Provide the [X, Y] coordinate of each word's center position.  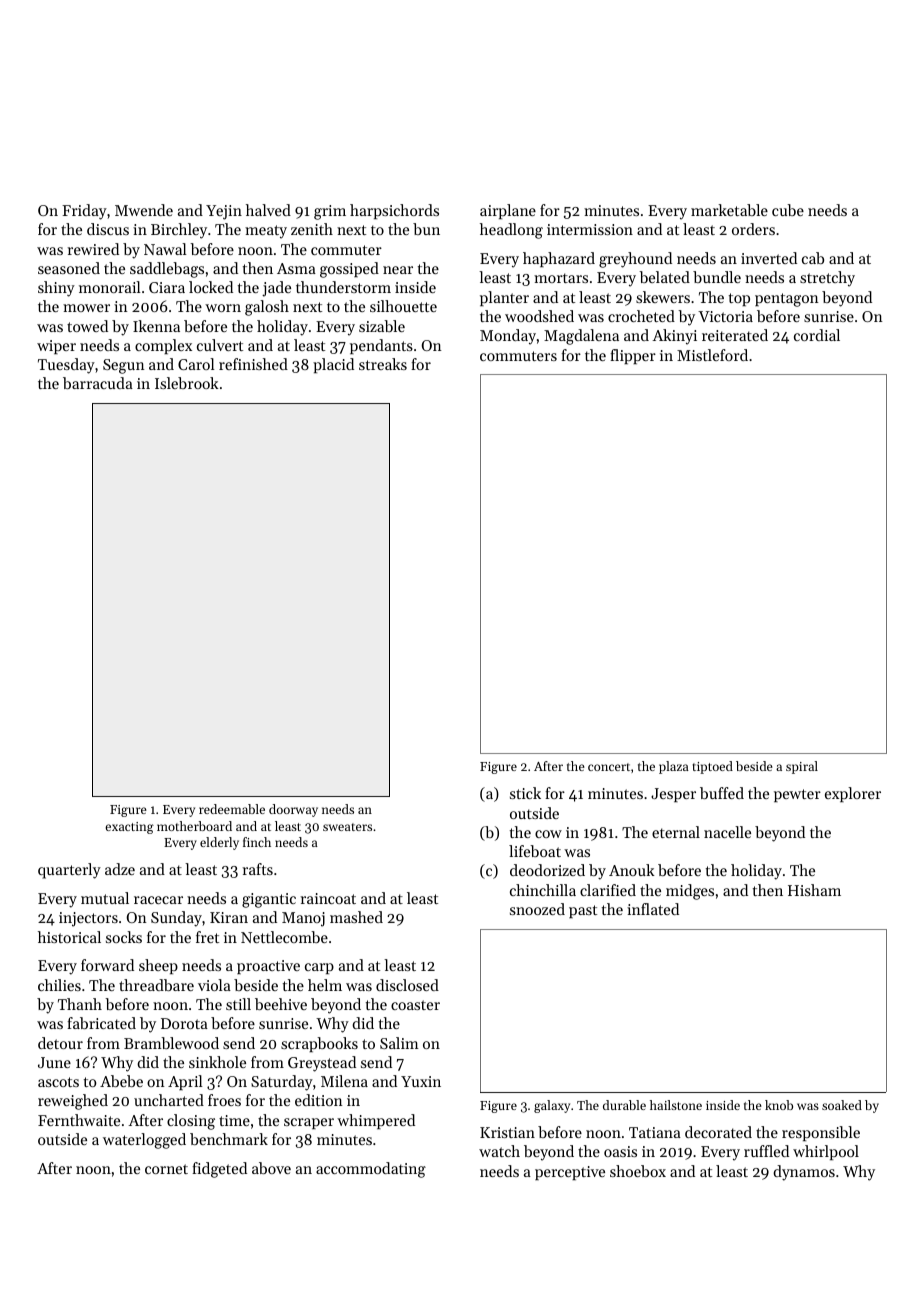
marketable [729, 210]
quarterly [69, 871]
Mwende [144, 210]
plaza [674, 767]
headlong [511, 231]
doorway [293, 810]
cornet [166, 1169]
